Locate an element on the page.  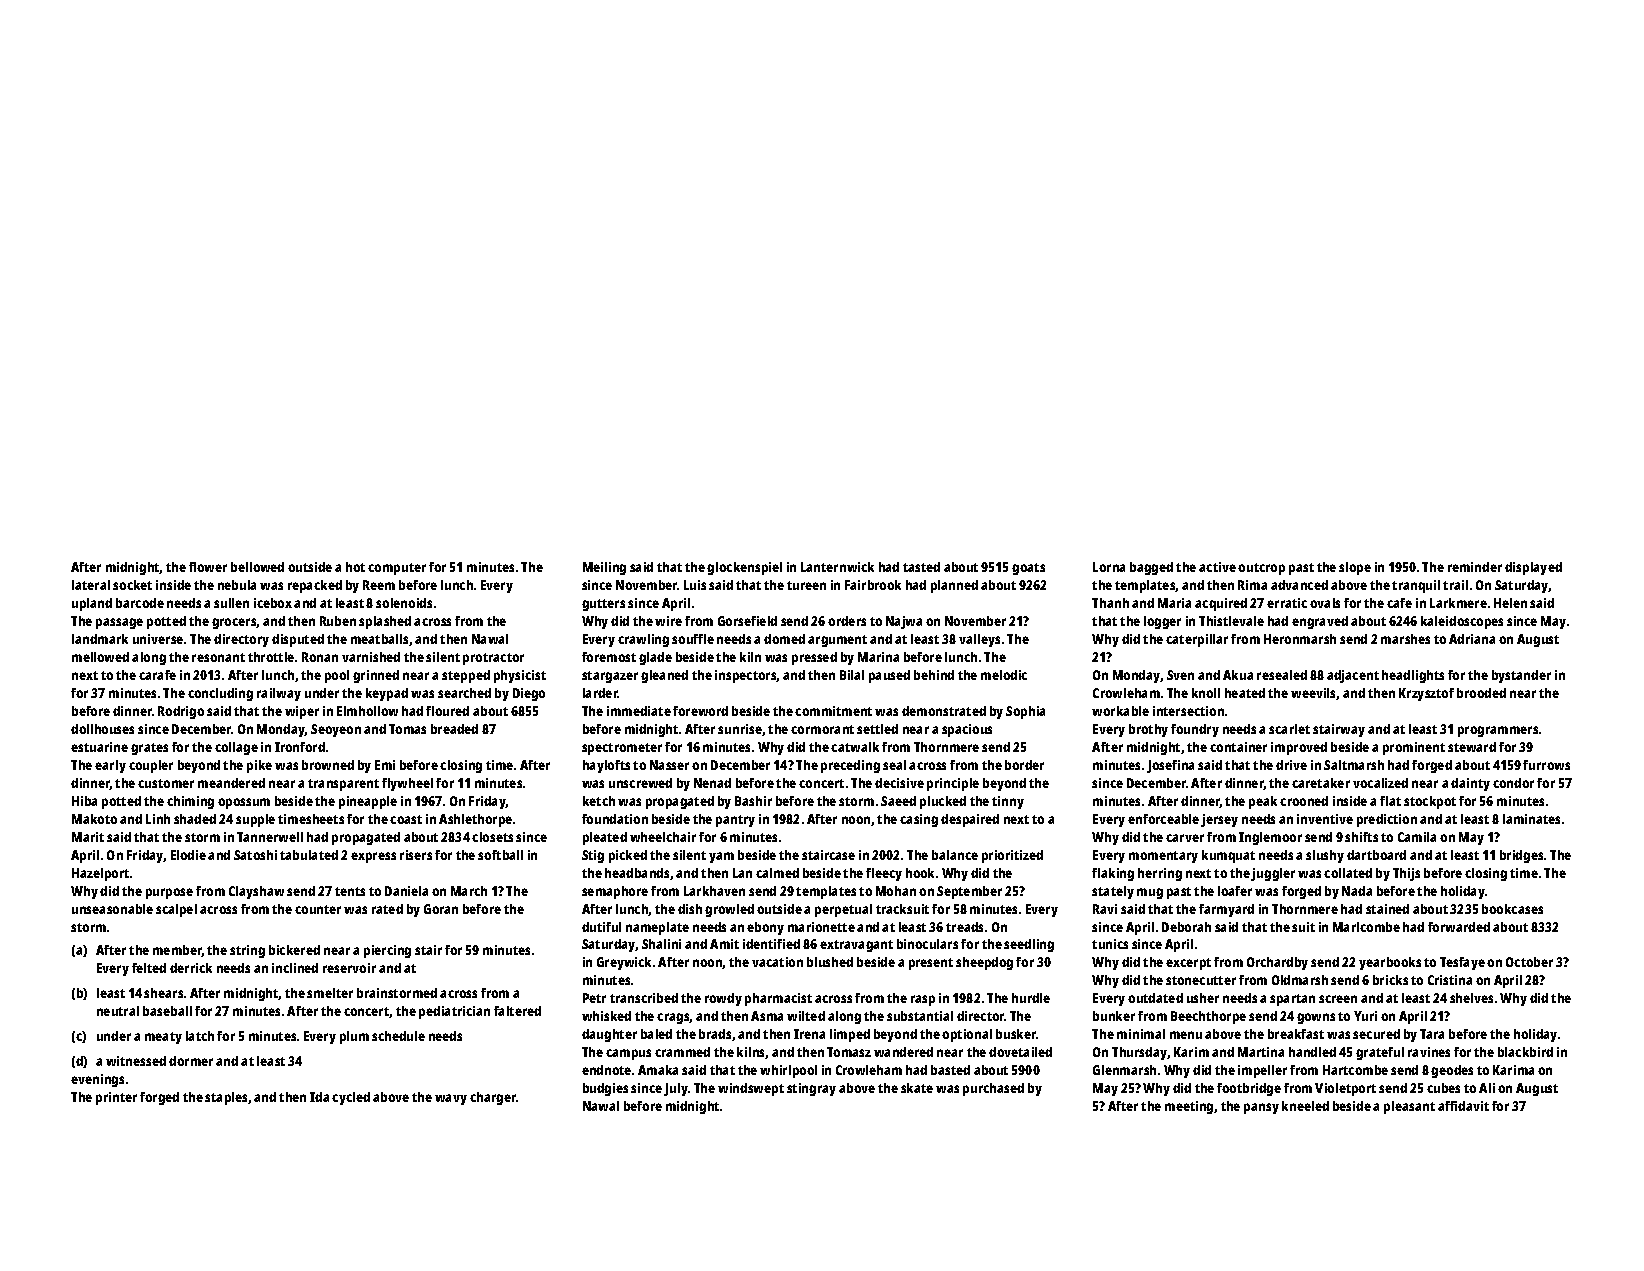
seedling is located at coordinates (1029, 945).
